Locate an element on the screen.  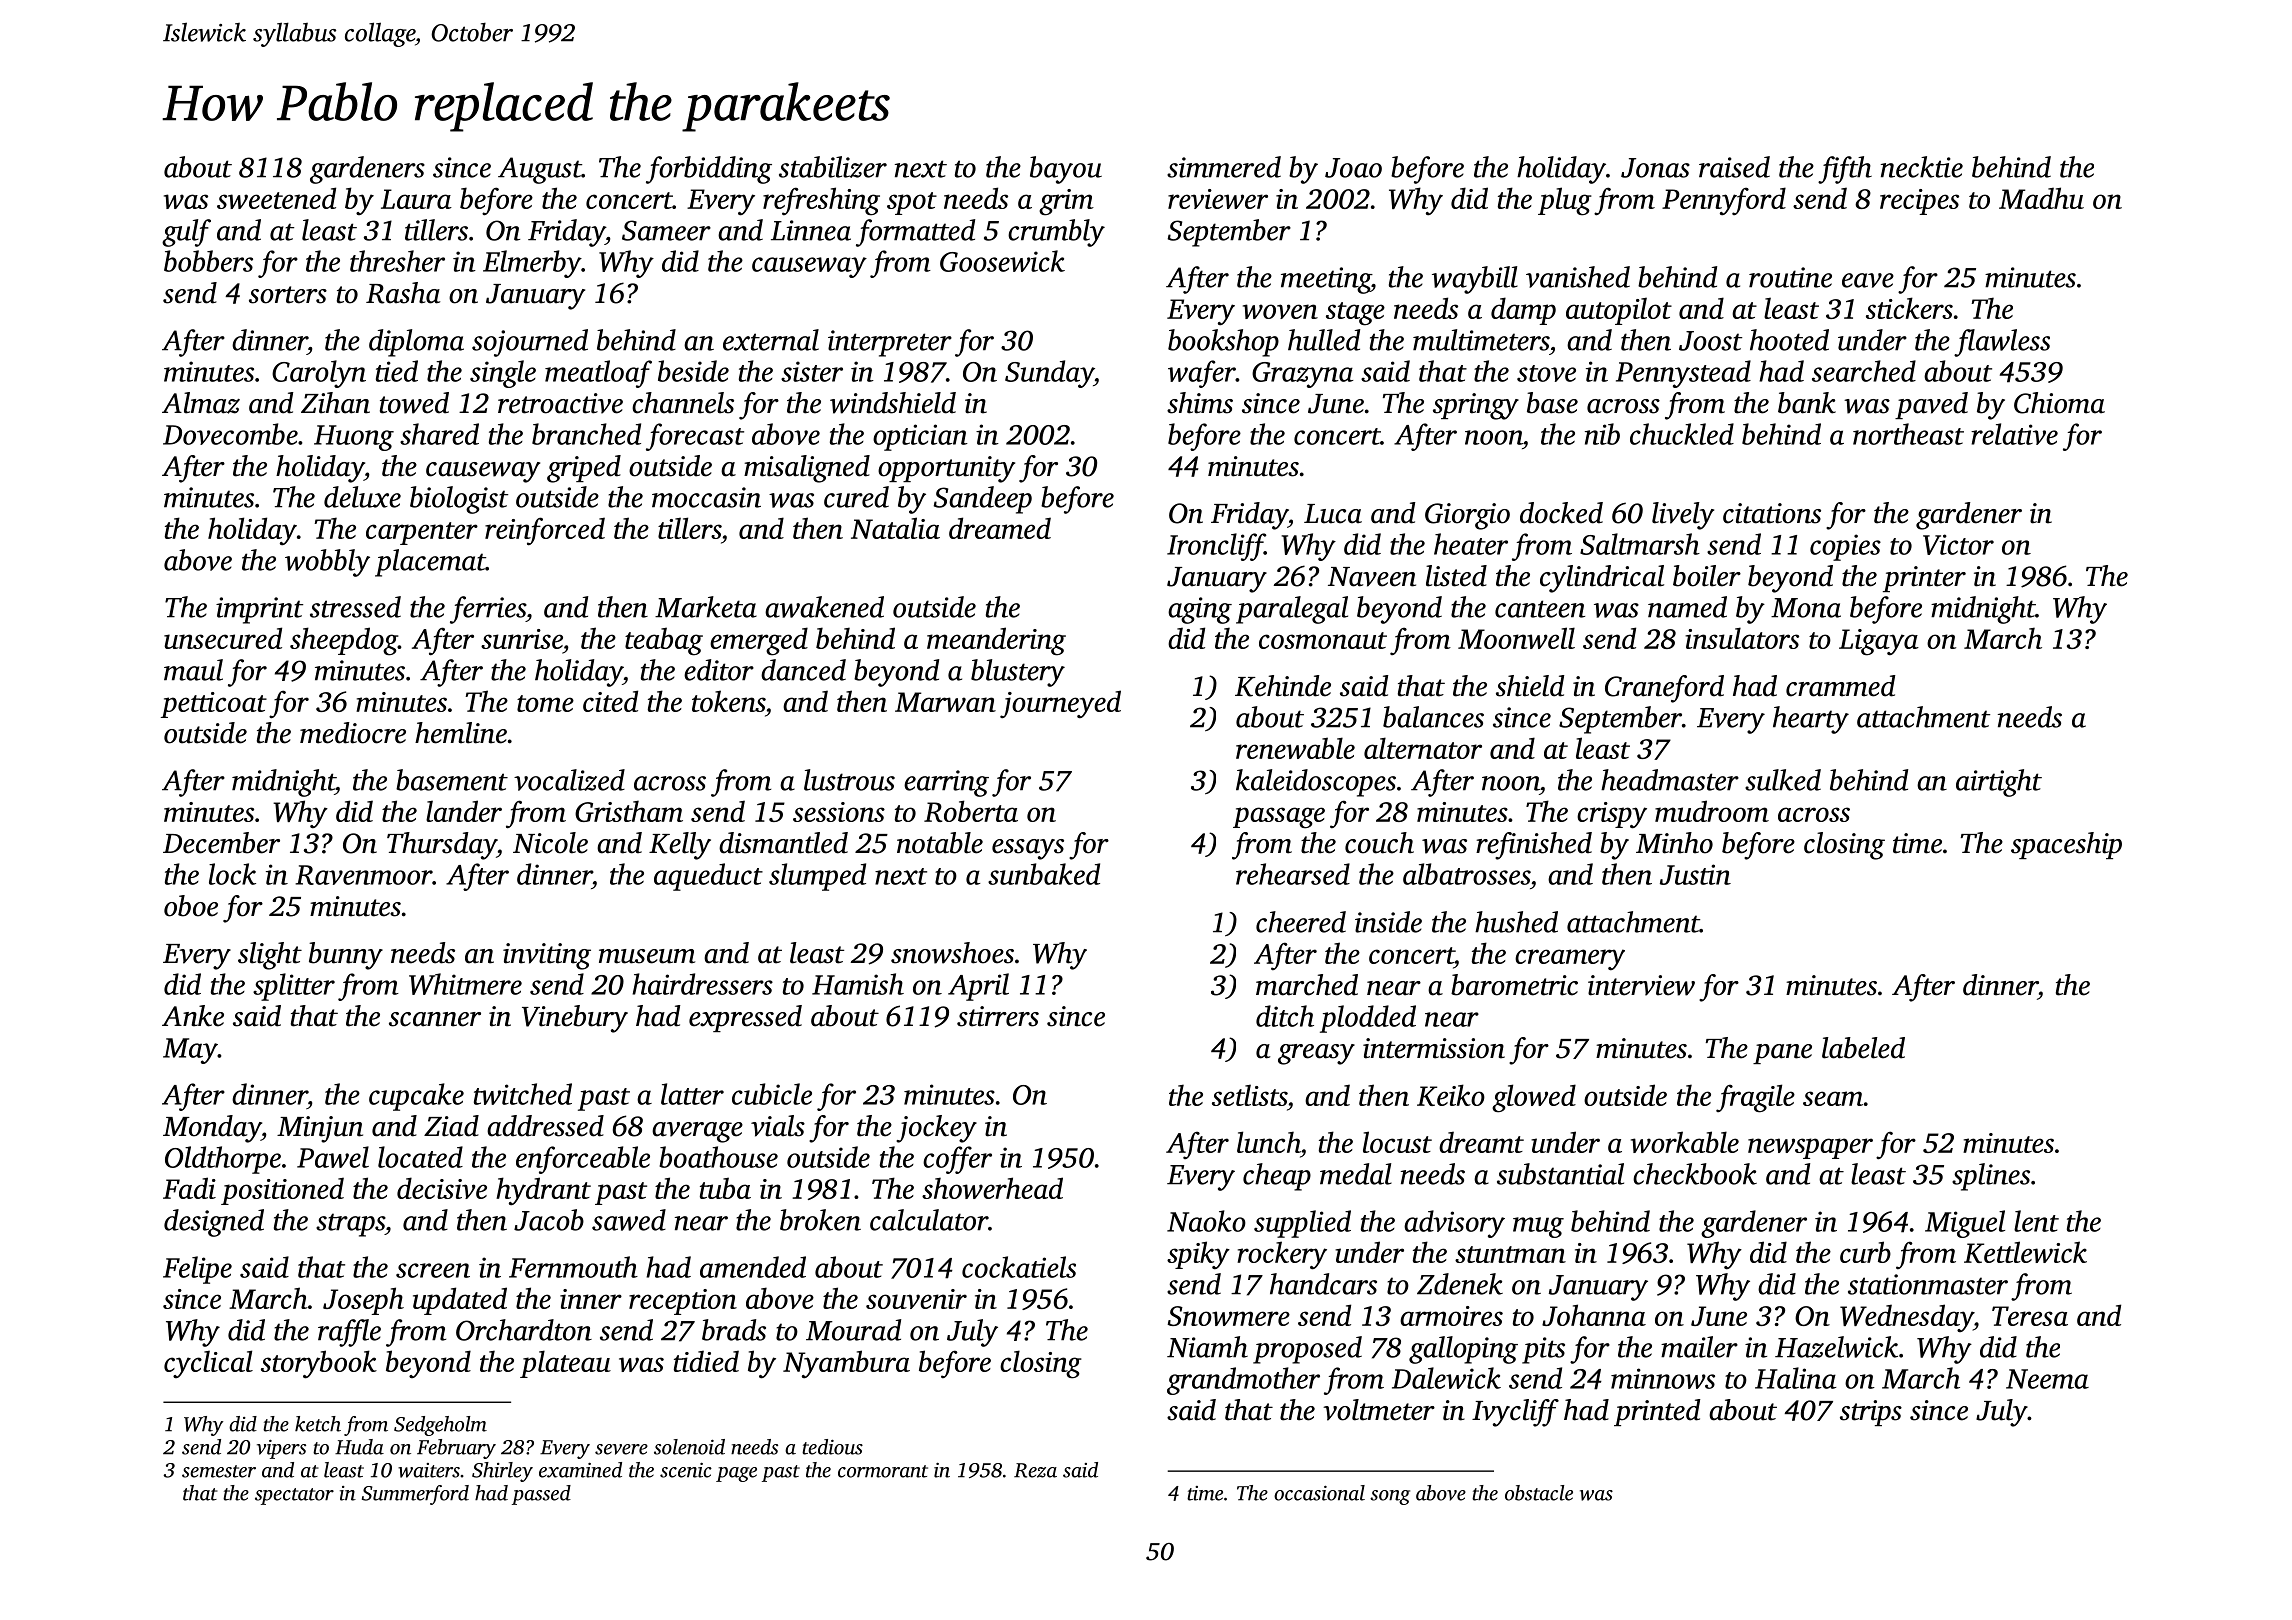
passed is located at coordinates (541, 1495).
